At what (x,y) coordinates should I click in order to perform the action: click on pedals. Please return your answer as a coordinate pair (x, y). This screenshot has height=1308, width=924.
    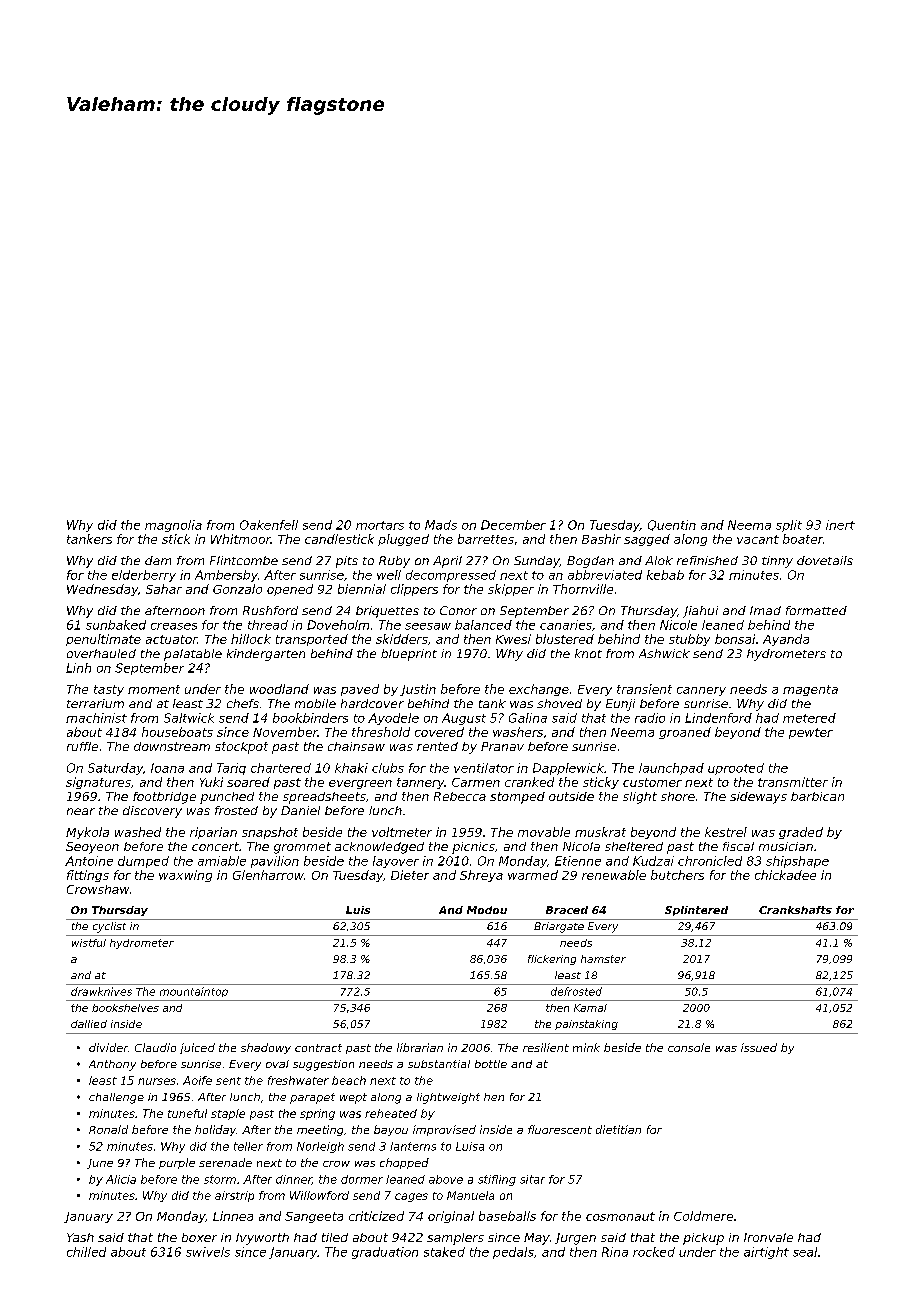
    Looking at the image, I should click on (513, 1253).
